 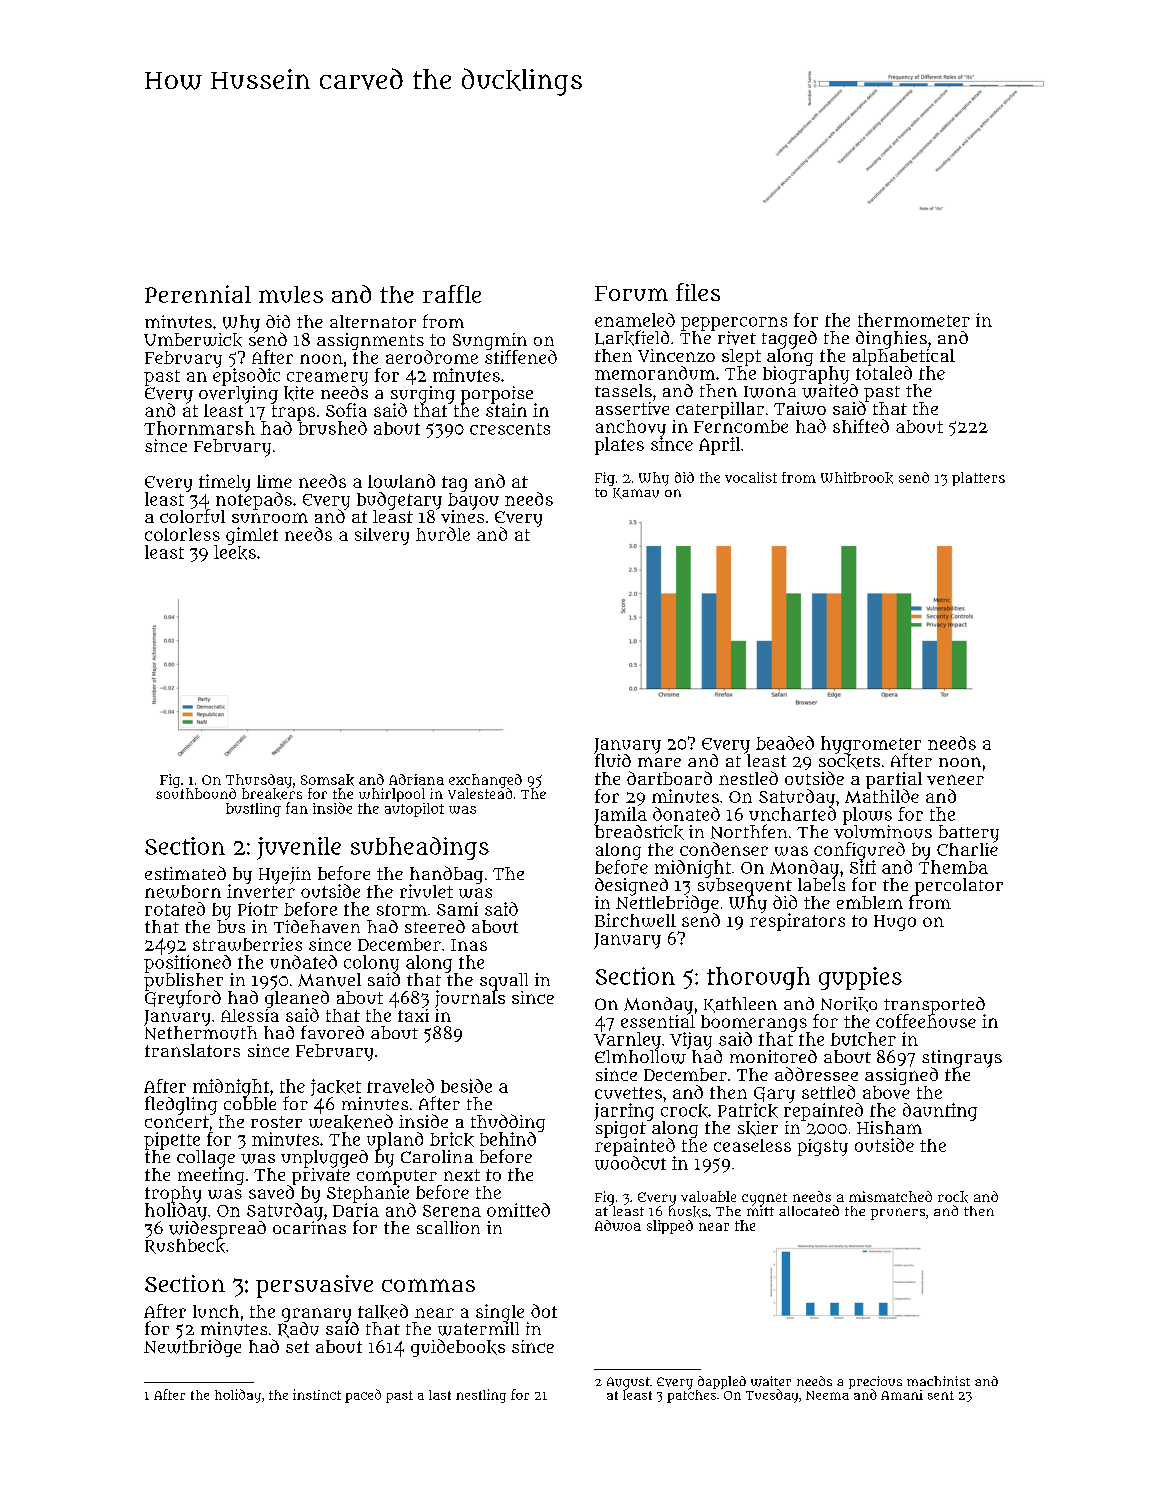 What do you see at coordinates (198, 294) in the screenshot?
I see `Perennial` at bounding box center [198, 294].
